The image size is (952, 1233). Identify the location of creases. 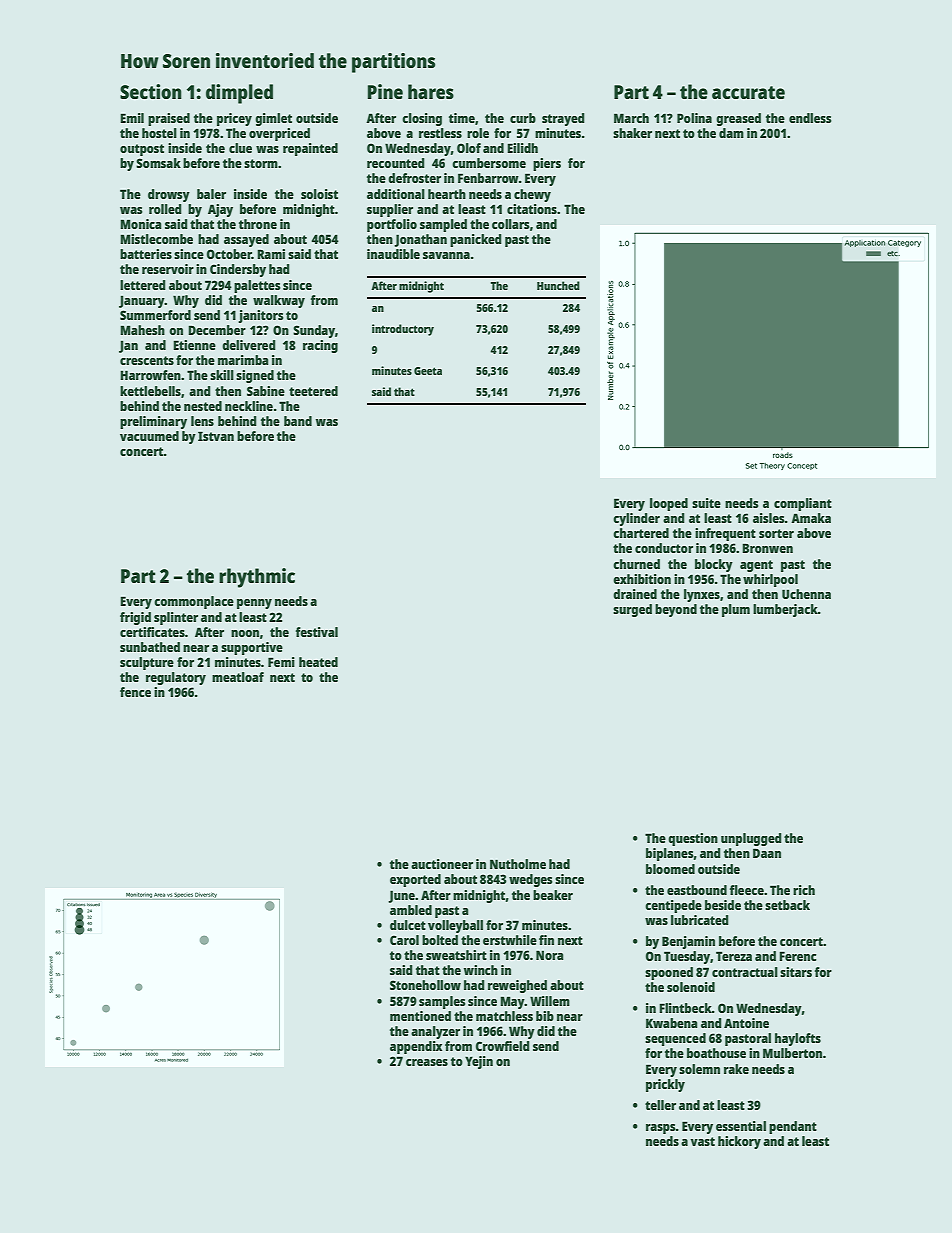
(427, 1062).
